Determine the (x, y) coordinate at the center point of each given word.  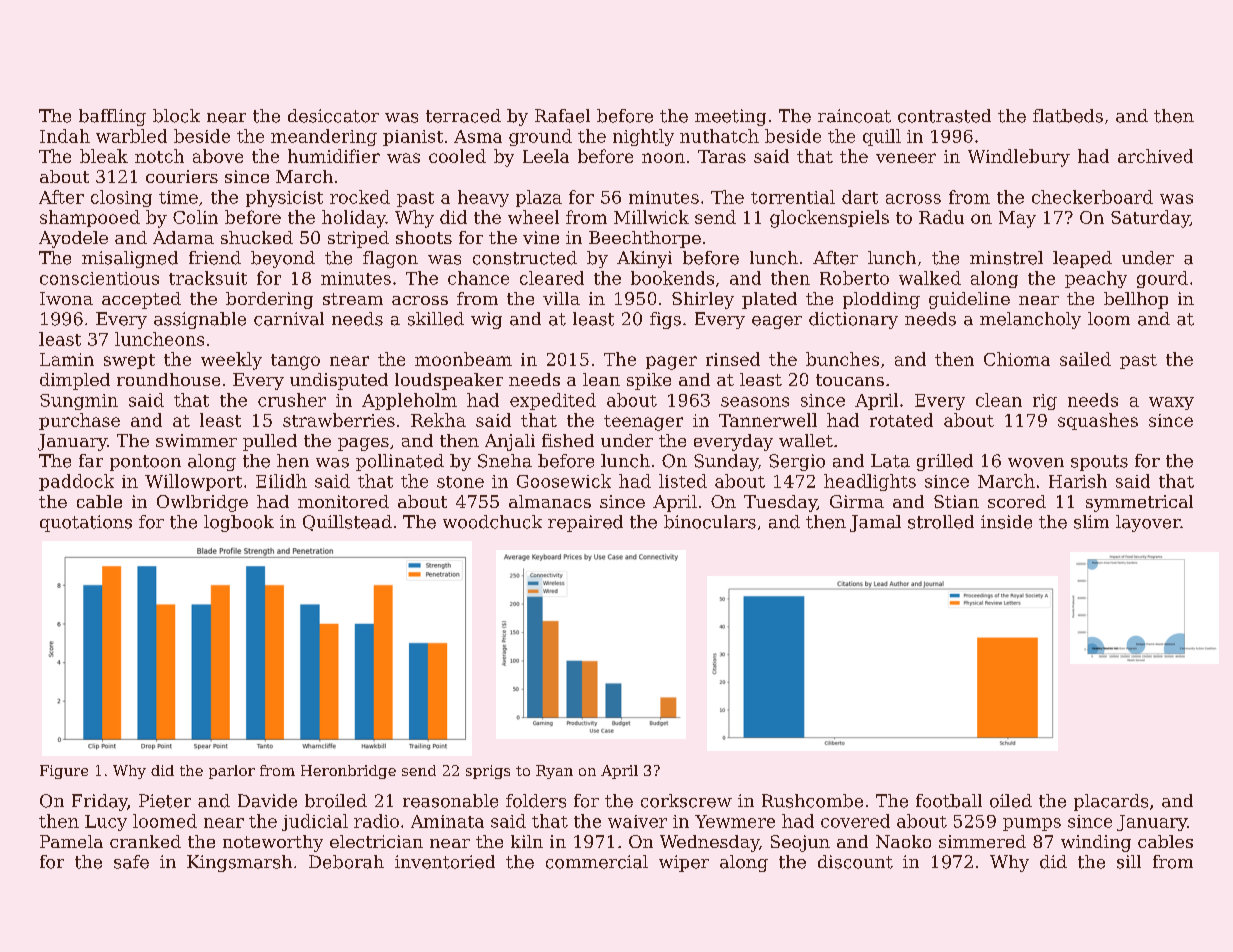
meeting (730, 117)
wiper (684, 863)
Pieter (165, 801)
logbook (239, 523)
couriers (182, 176)
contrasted (944, 116)
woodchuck (492, 522)
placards (1111, 802)
